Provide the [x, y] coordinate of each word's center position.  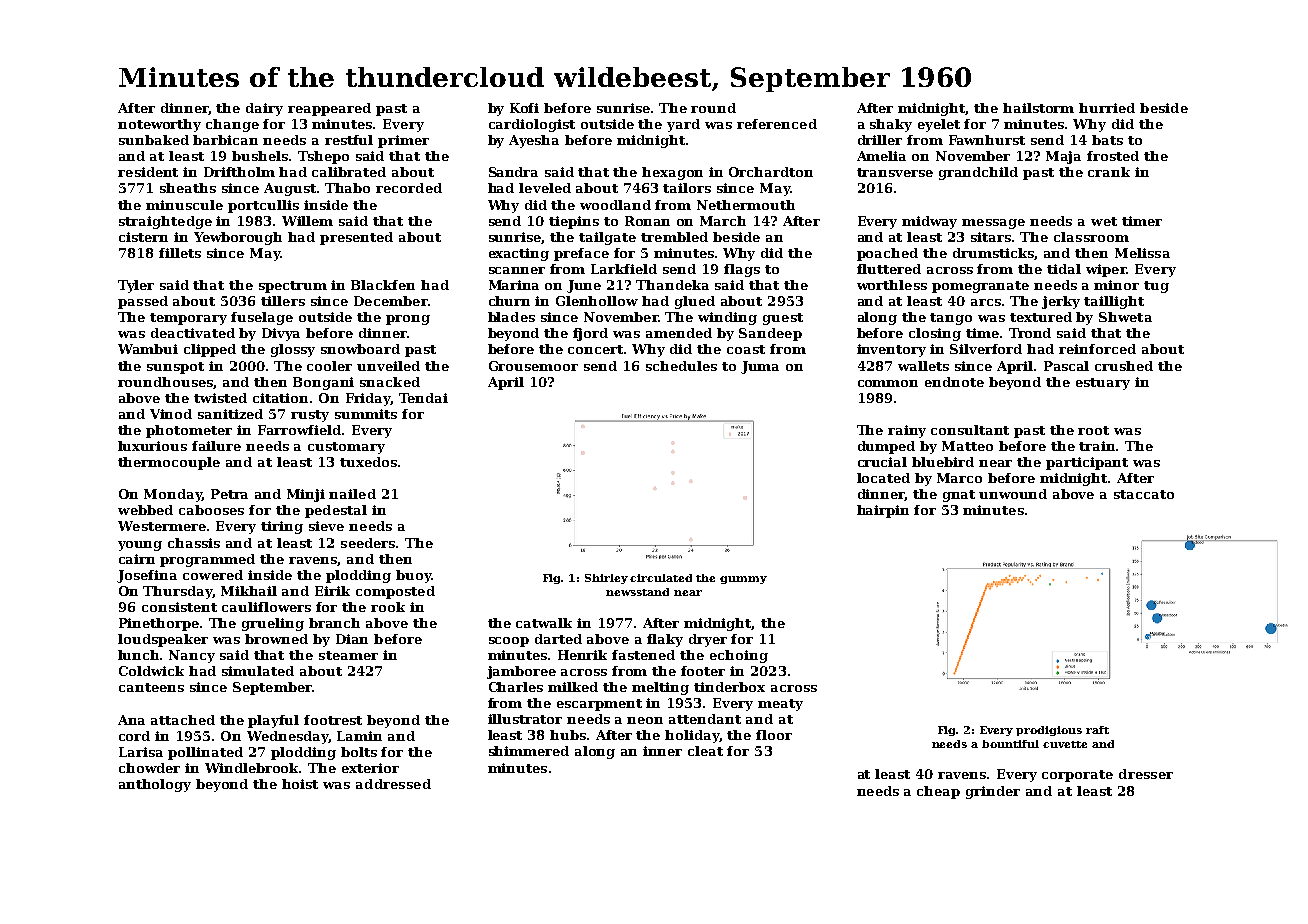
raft [1097, 730]
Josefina [147, 576]
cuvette [1065, 744]
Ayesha [534, 141]
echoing [739, 656]
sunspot [175, 368]
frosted [1113, 156]
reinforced [1097, 349]
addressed [393, 784]
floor [774, 735]
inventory [891, 350]
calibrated [349, 172]
